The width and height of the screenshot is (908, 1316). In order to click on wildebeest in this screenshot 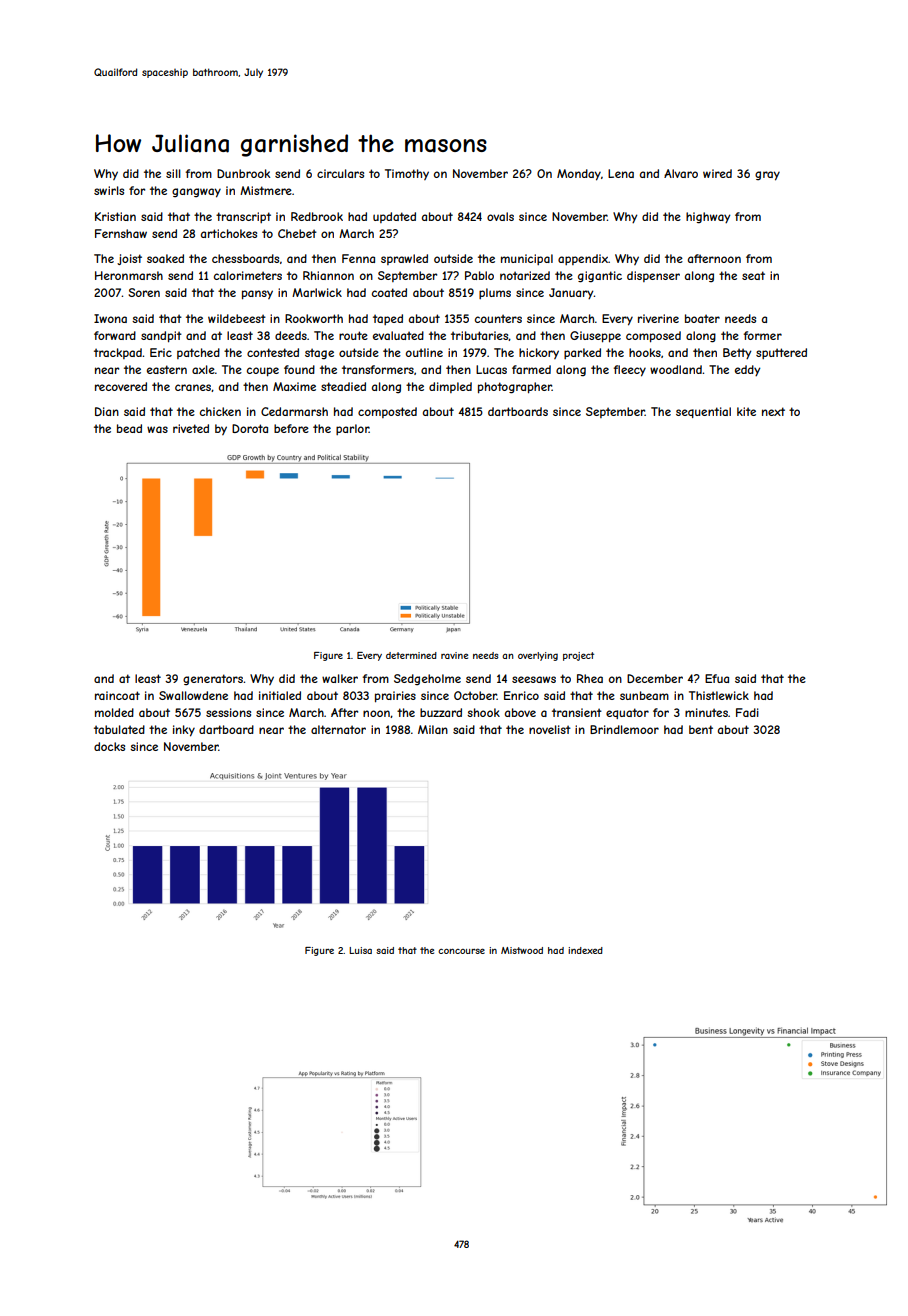, I will do `click(237, 318)`.
